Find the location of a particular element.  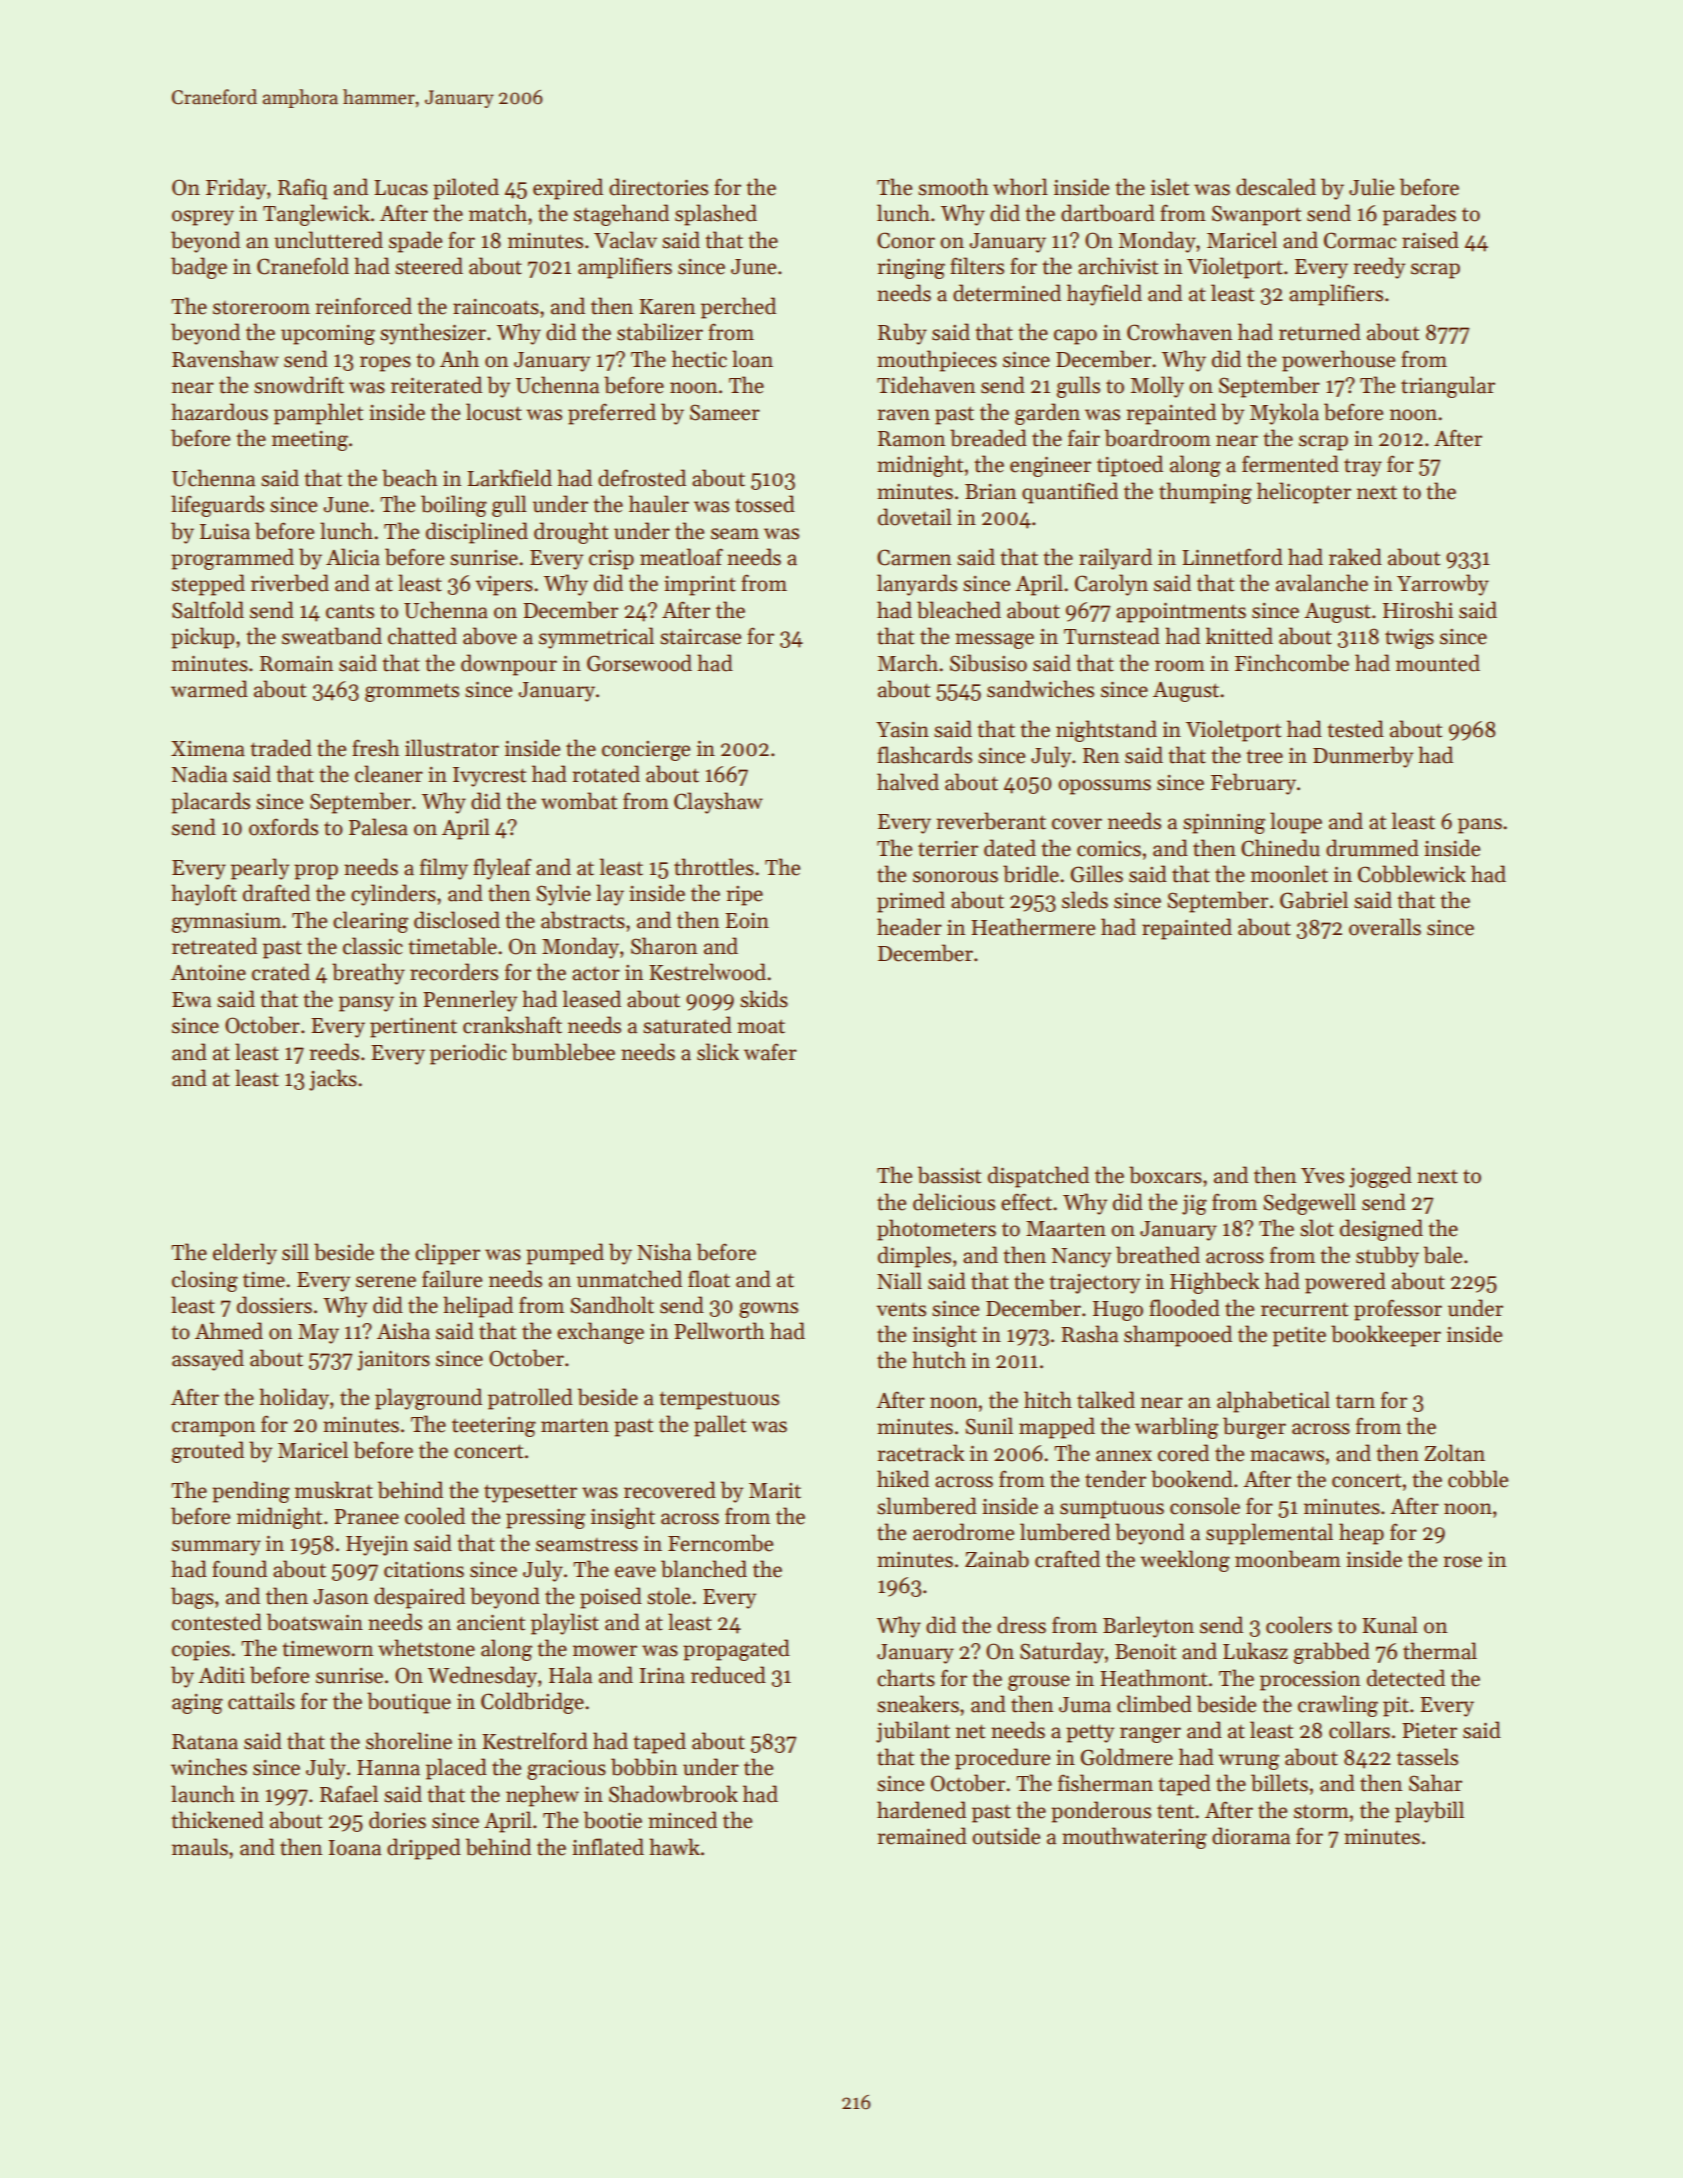

Crowhaven is located at coordinates (1179, 332).
